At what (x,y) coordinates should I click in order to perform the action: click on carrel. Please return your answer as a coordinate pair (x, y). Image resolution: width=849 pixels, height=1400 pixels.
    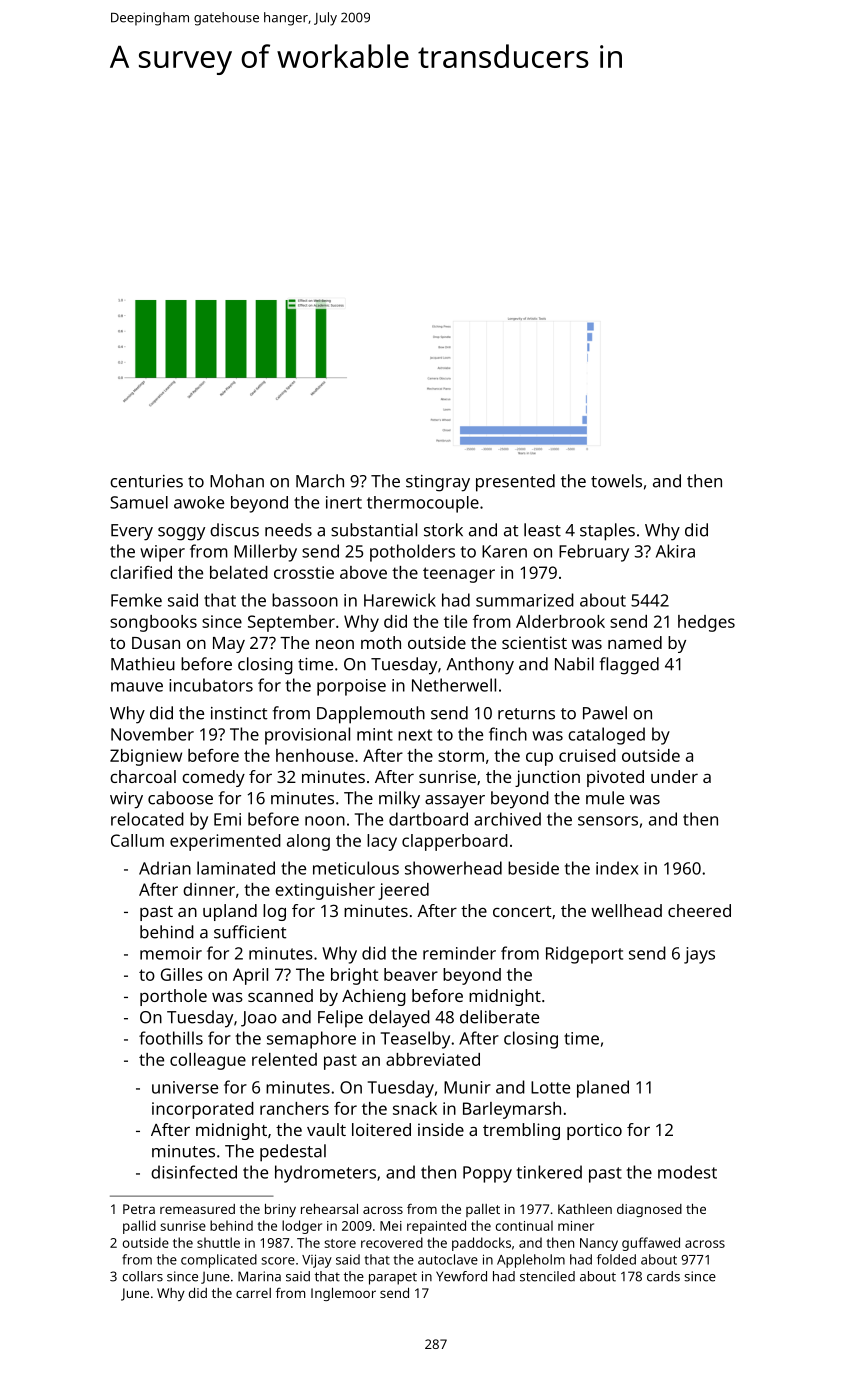
    Looking at the image, I should click on (253, 1293).
